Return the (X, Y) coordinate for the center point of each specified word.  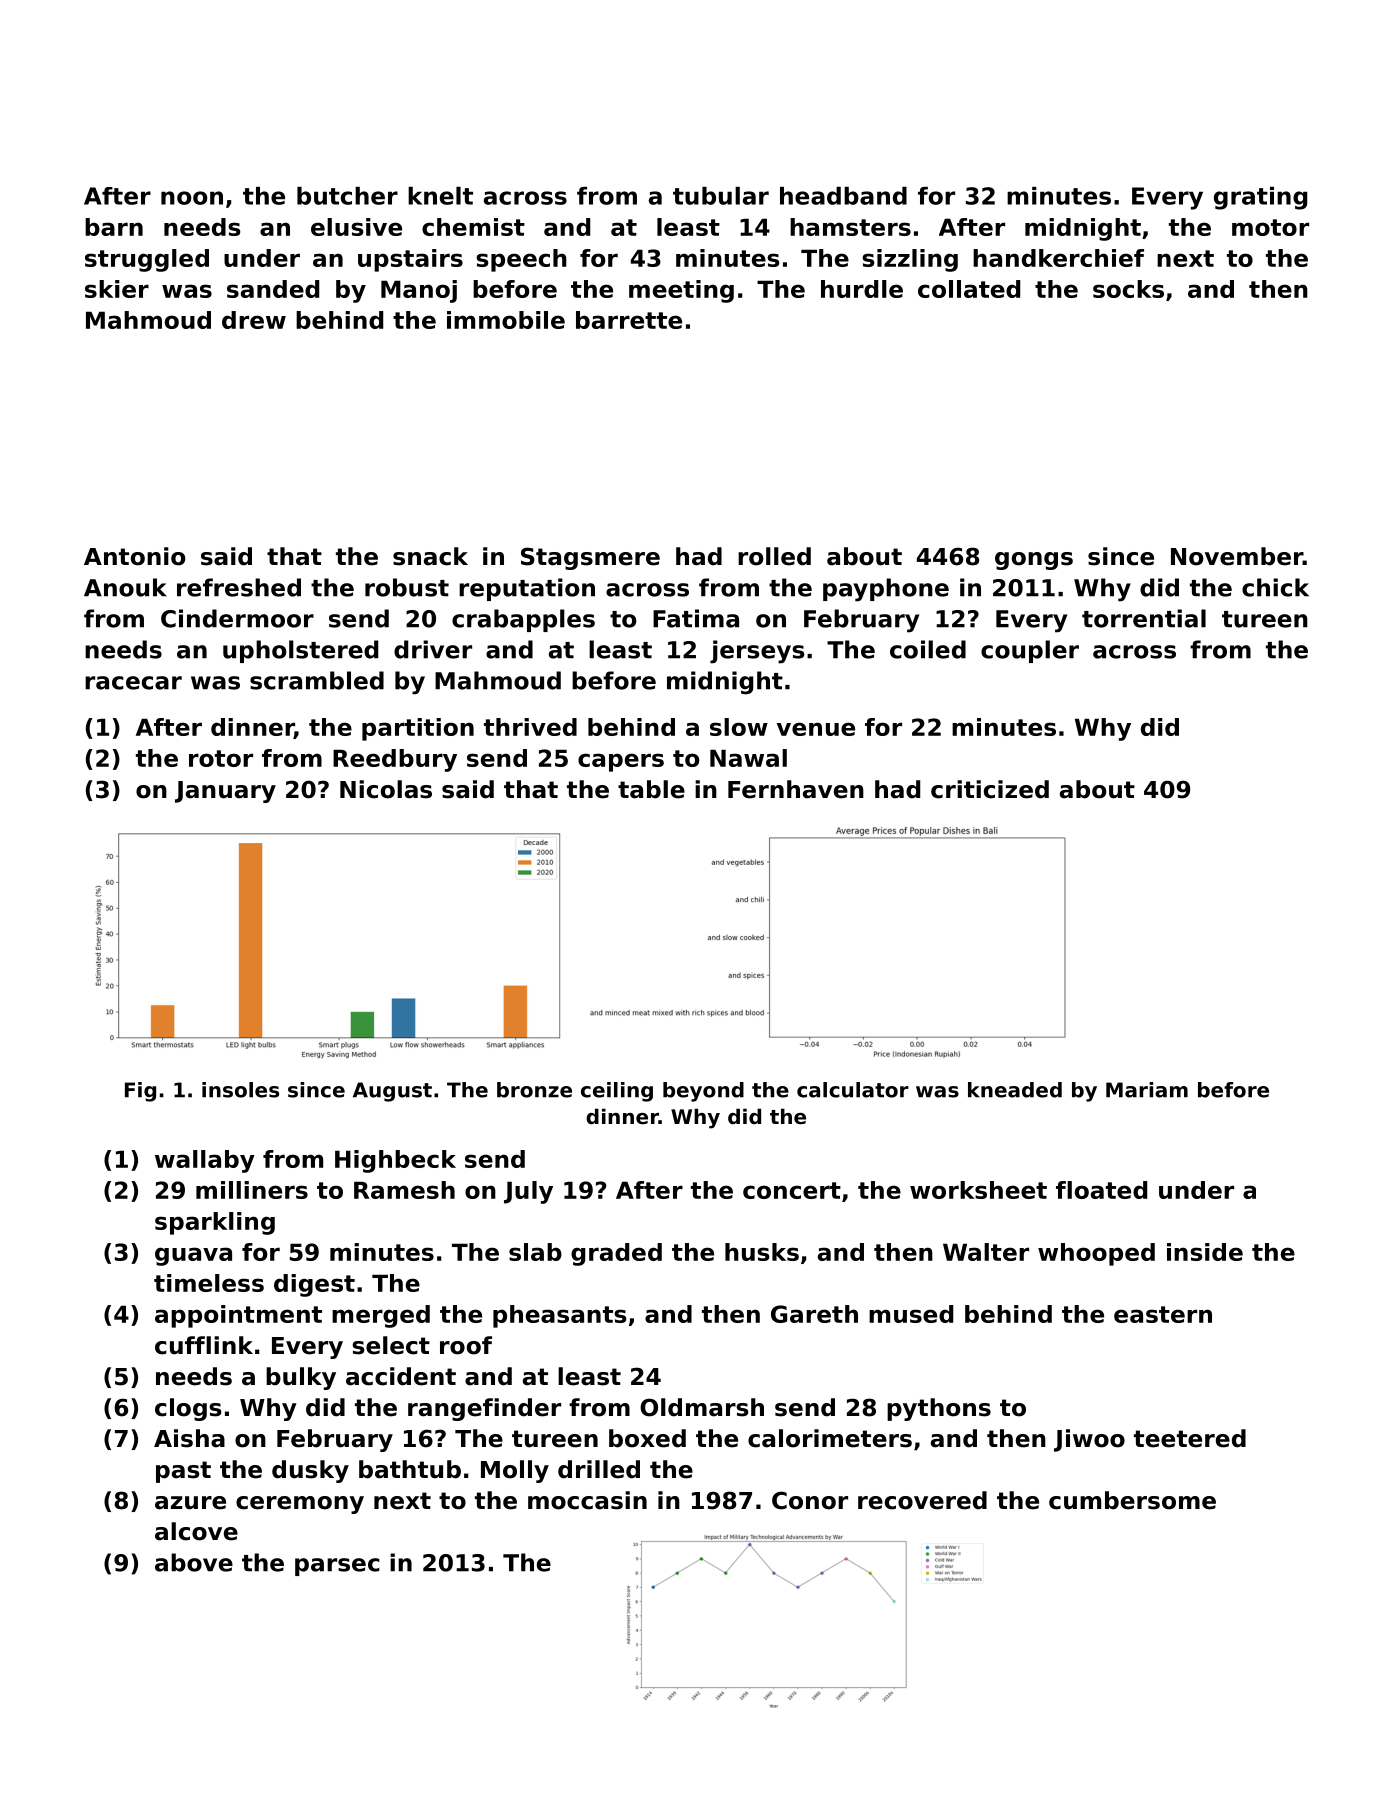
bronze (534, 1090)
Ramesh (404, 1190)
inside (1205, 1252)
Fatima (696, 618)
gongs (1034, 561)
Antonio (135, 556)
